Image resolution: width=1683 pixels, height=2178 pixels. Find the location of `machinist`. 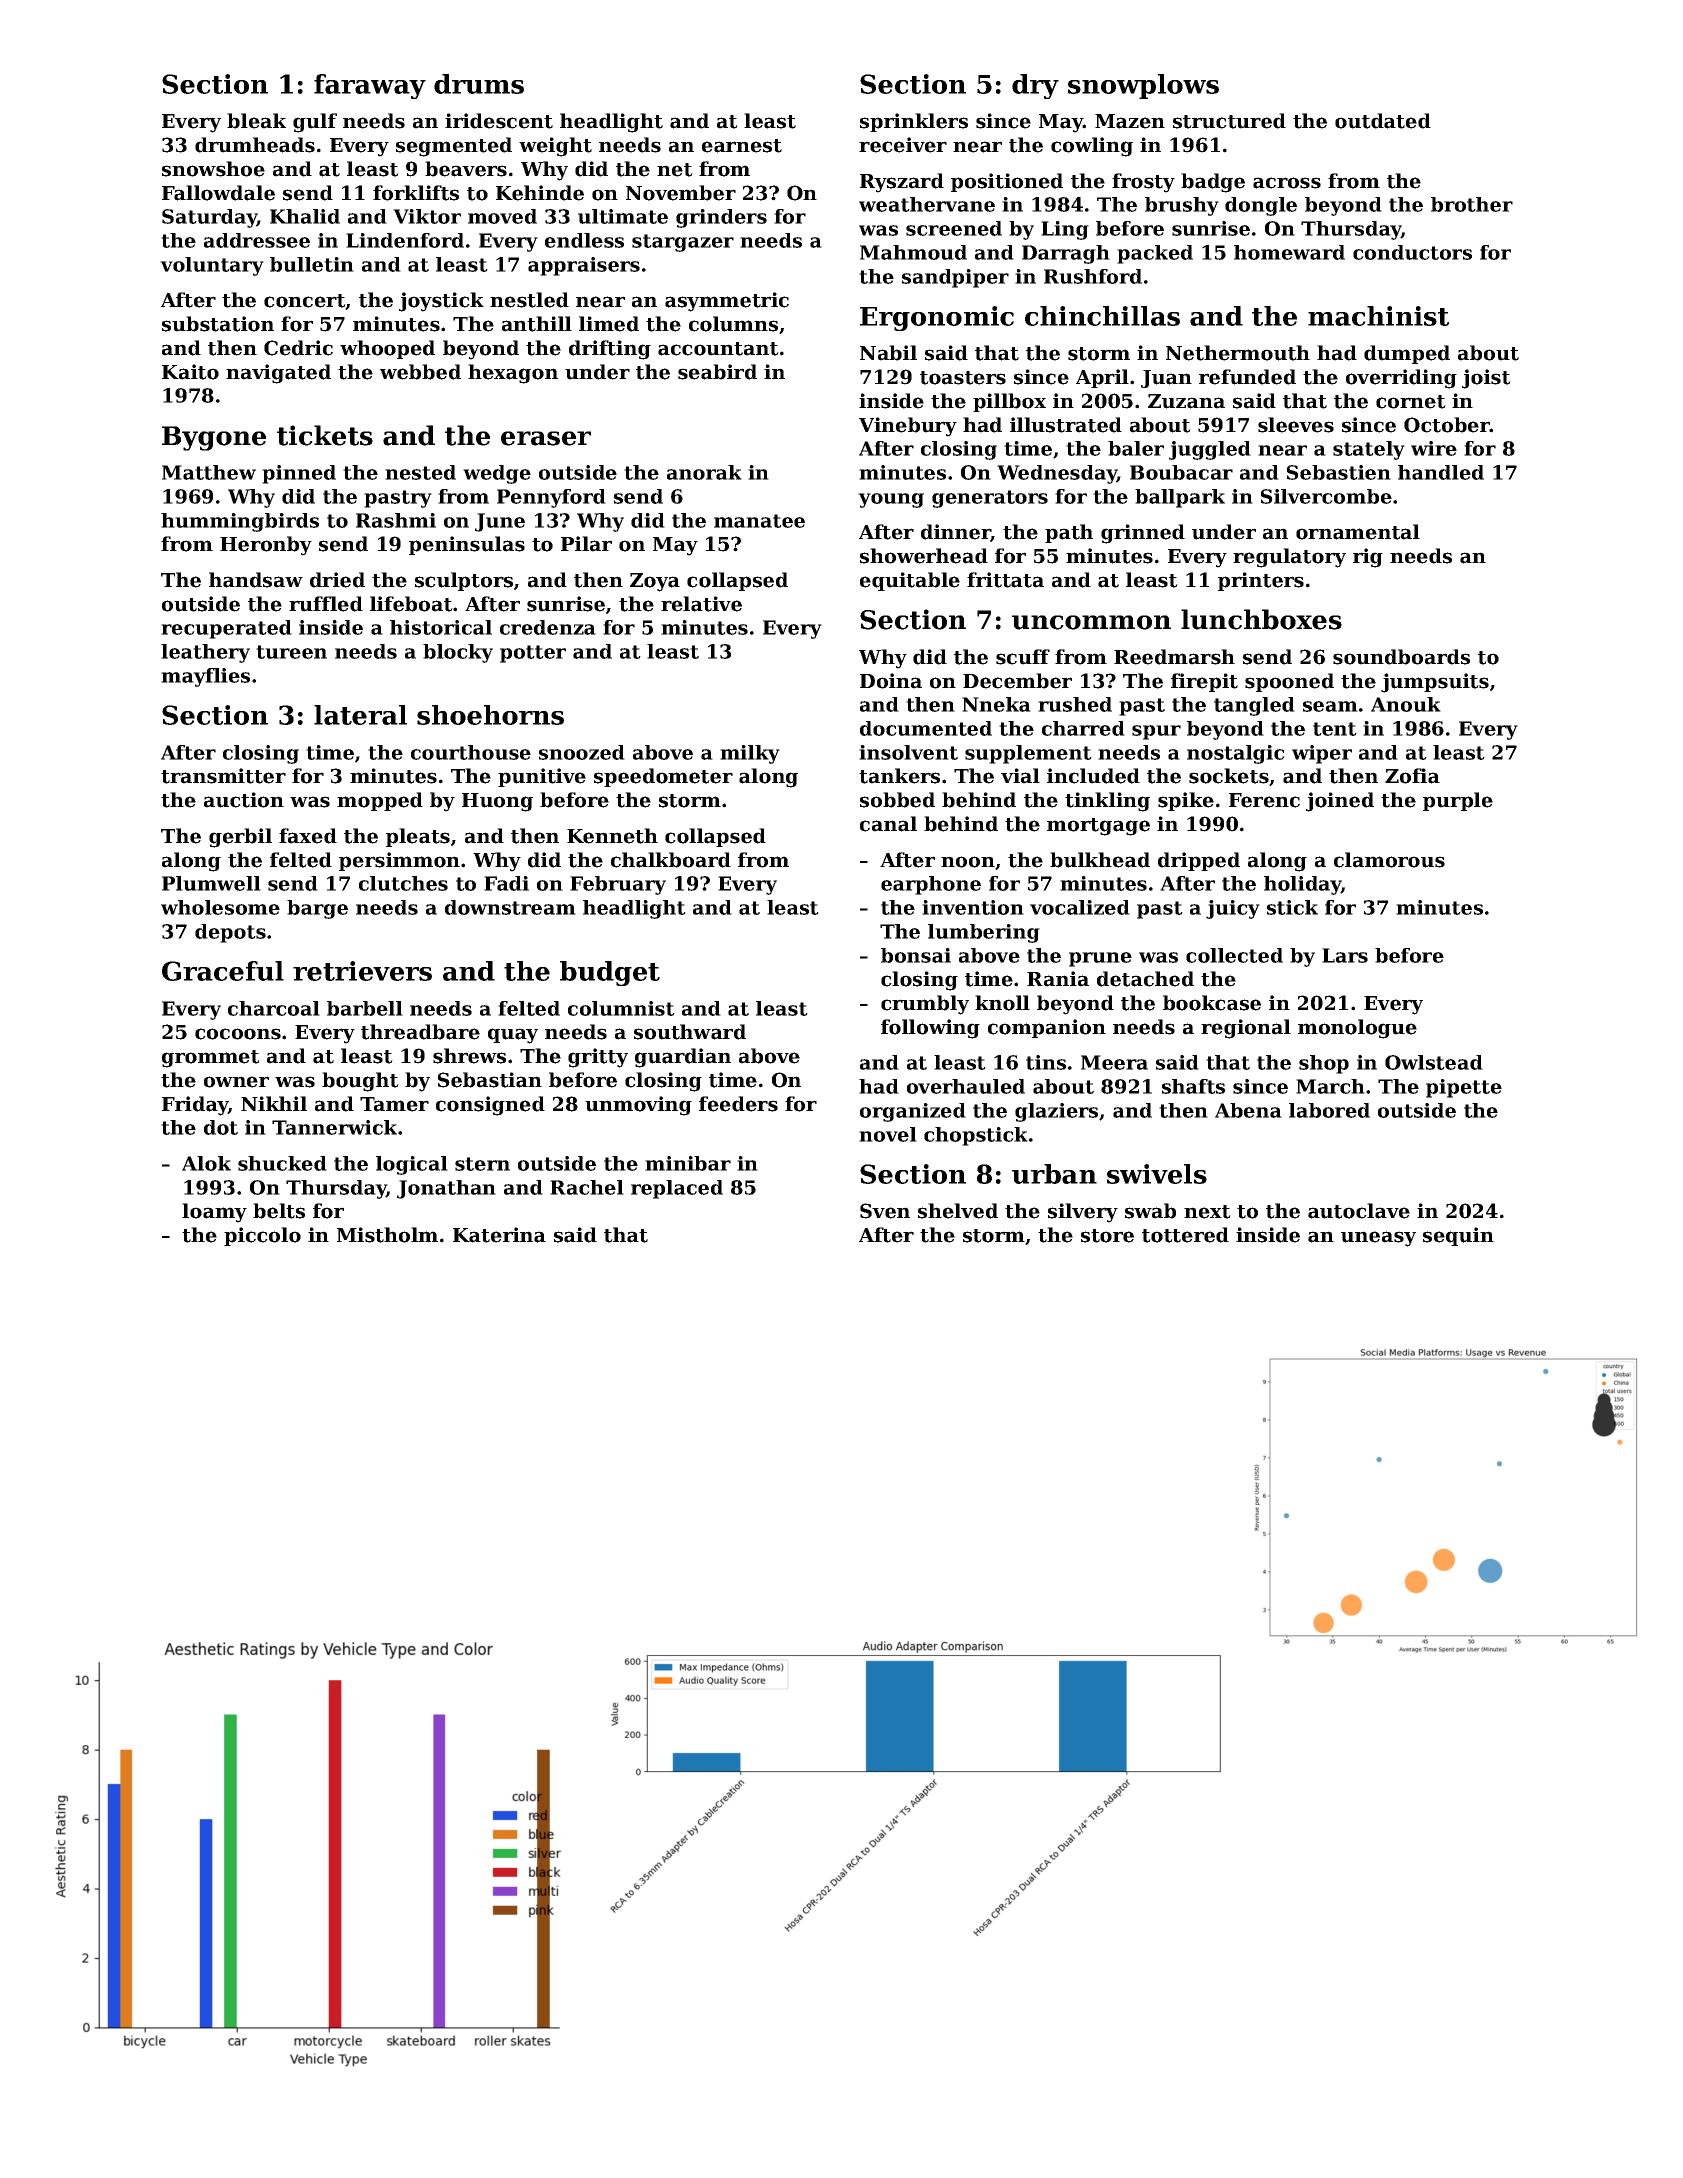

machinist is located at coordinates (1378, 316).
